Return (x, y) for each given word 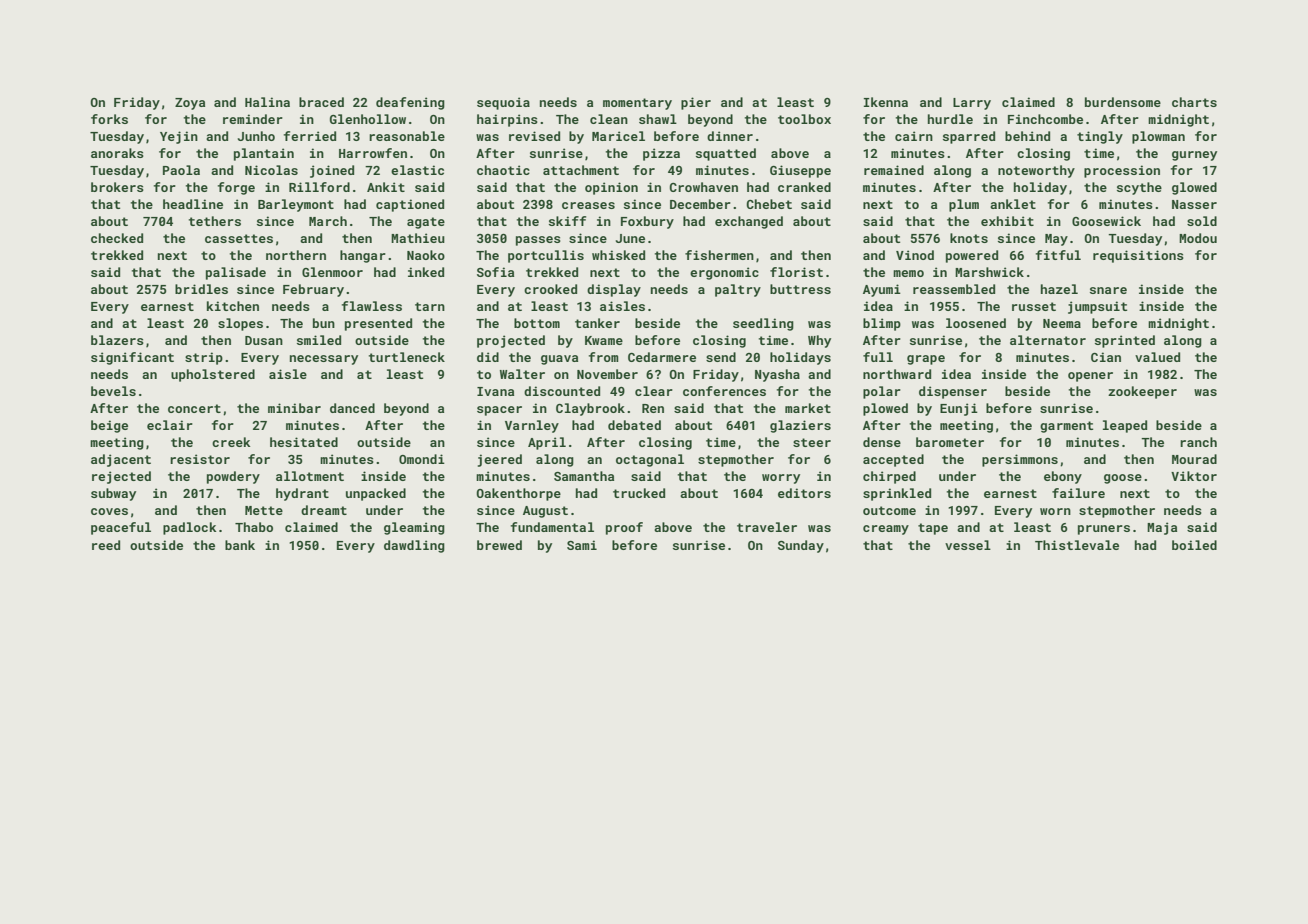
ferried (310, 136)
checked (117, 238)
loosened (976, 323)
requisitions (1138, 256)
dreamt (324, 510)
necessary (324, 360)
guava (559, 360)
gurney (1194, 156)
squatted (726, 154)
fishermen (719, 255)
